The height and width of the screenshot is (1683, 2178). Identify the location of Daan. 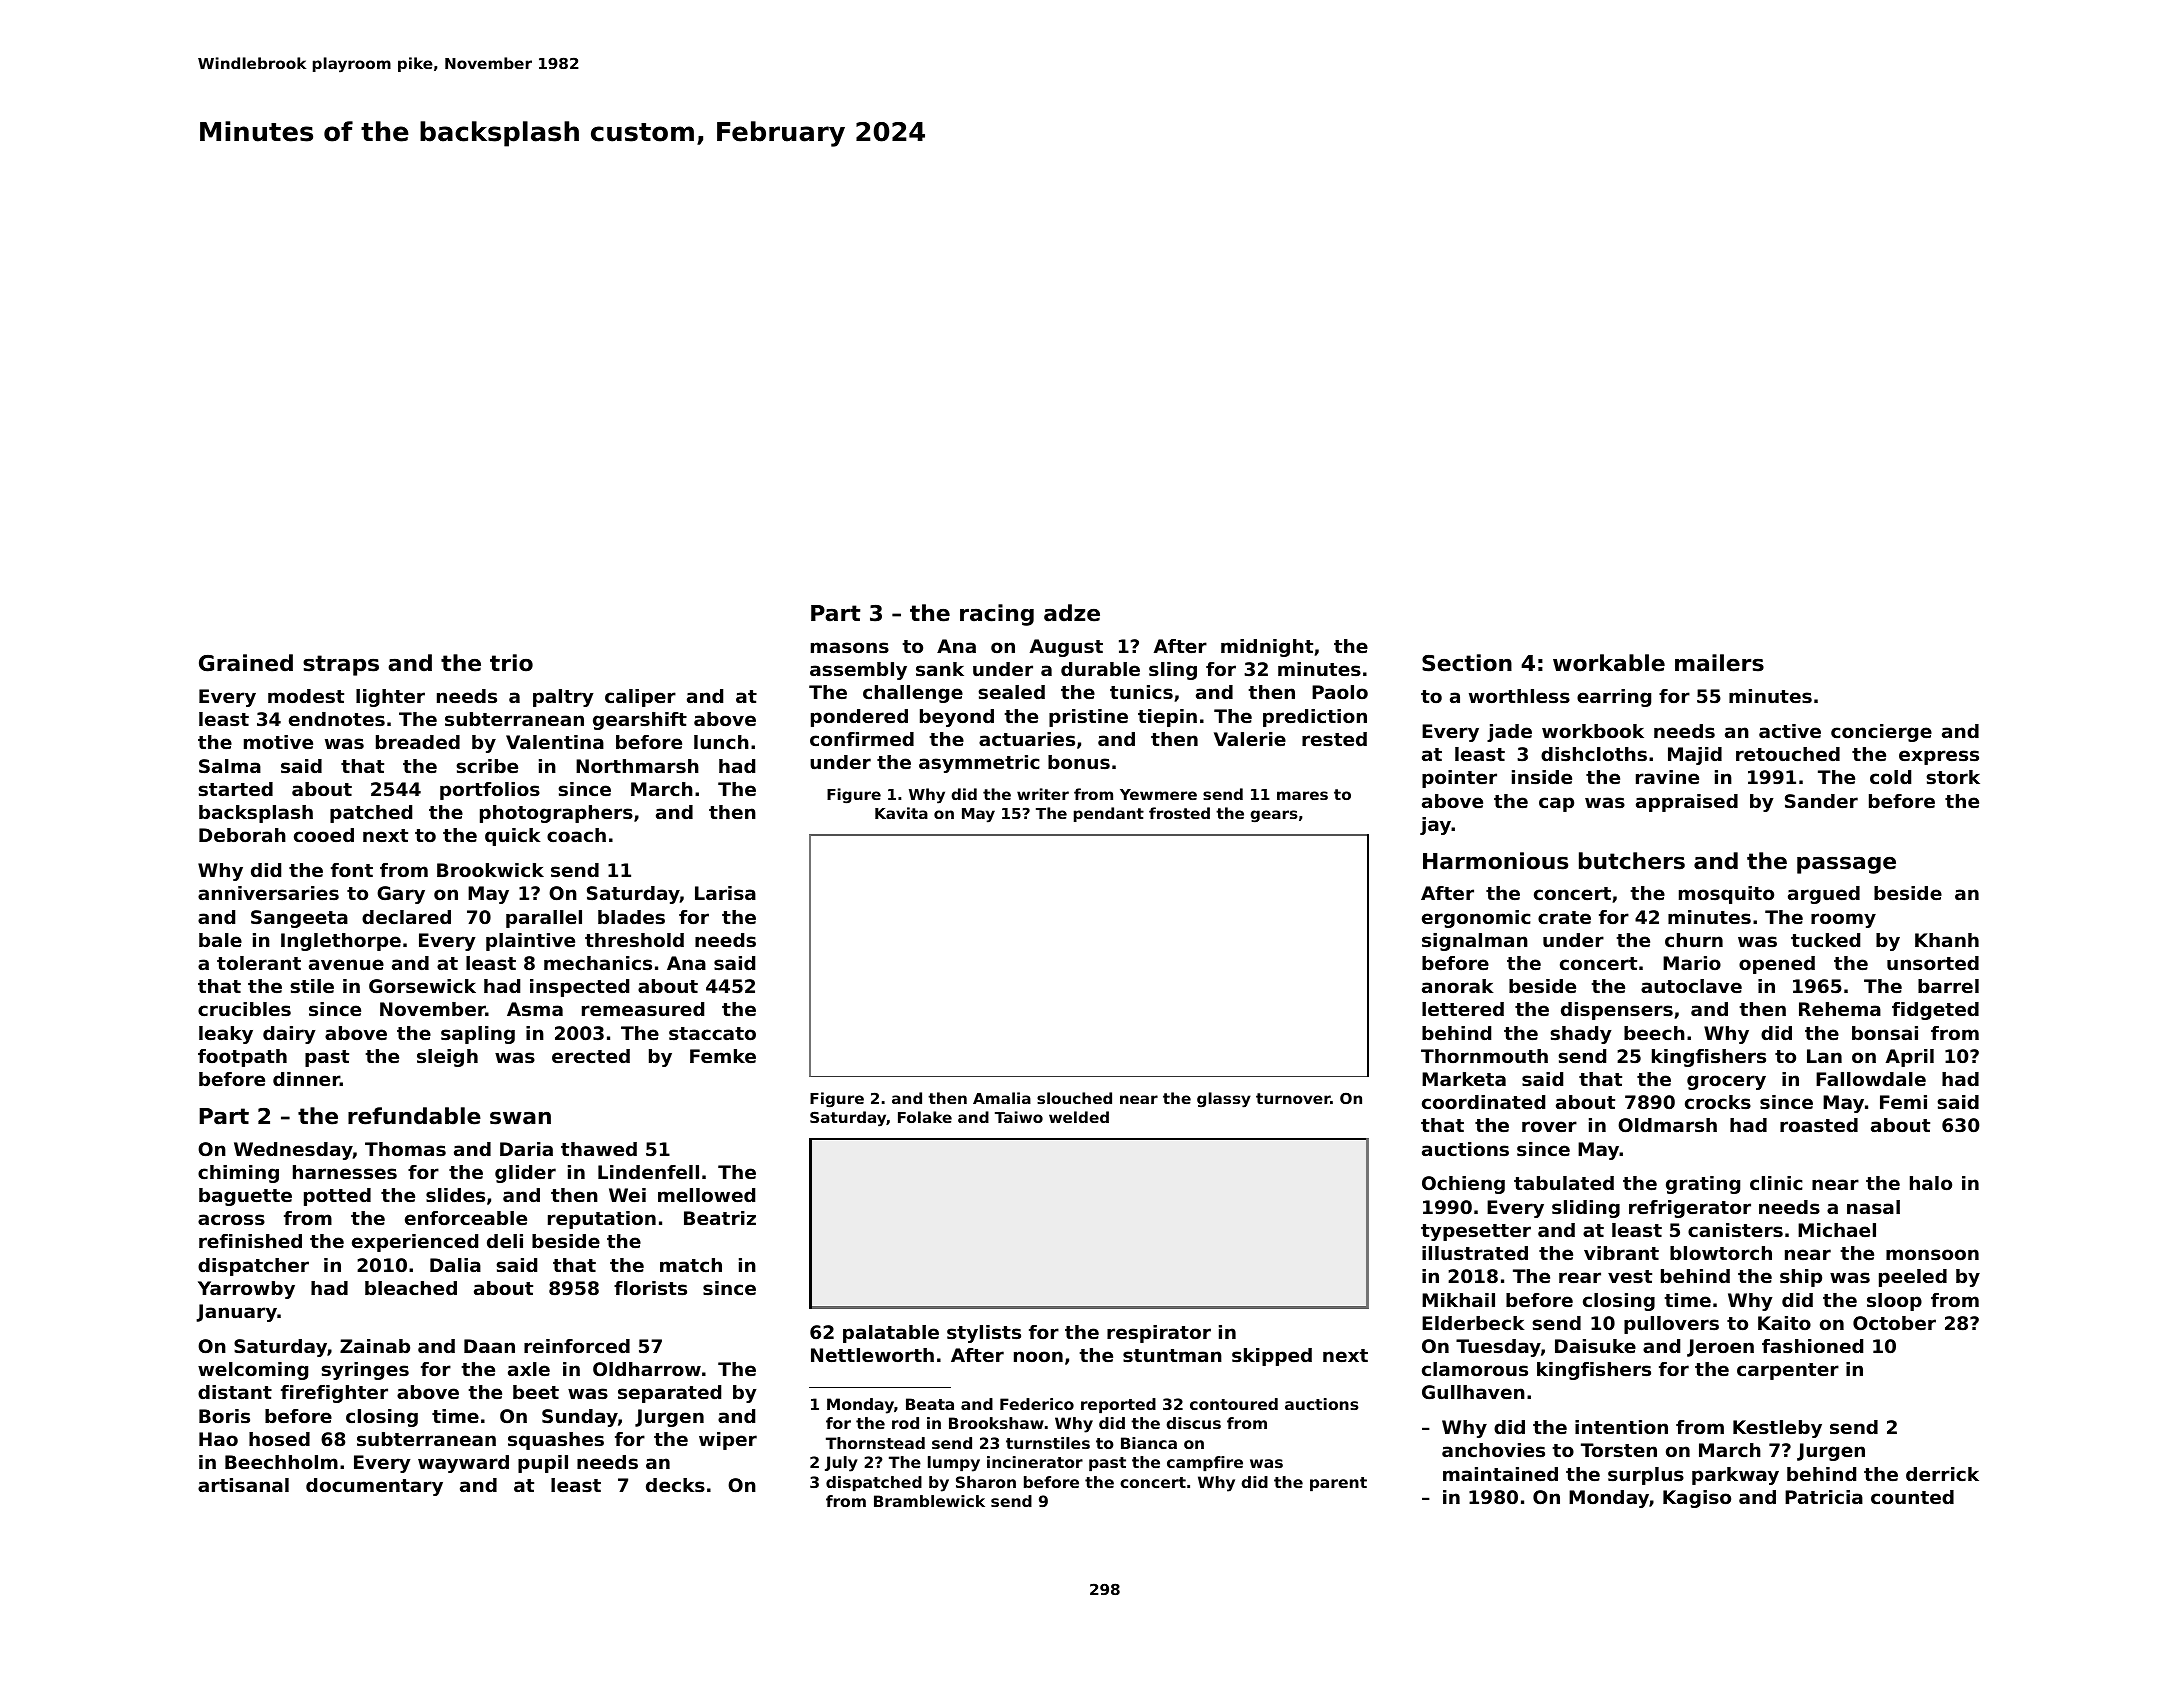
(489, 1346).
